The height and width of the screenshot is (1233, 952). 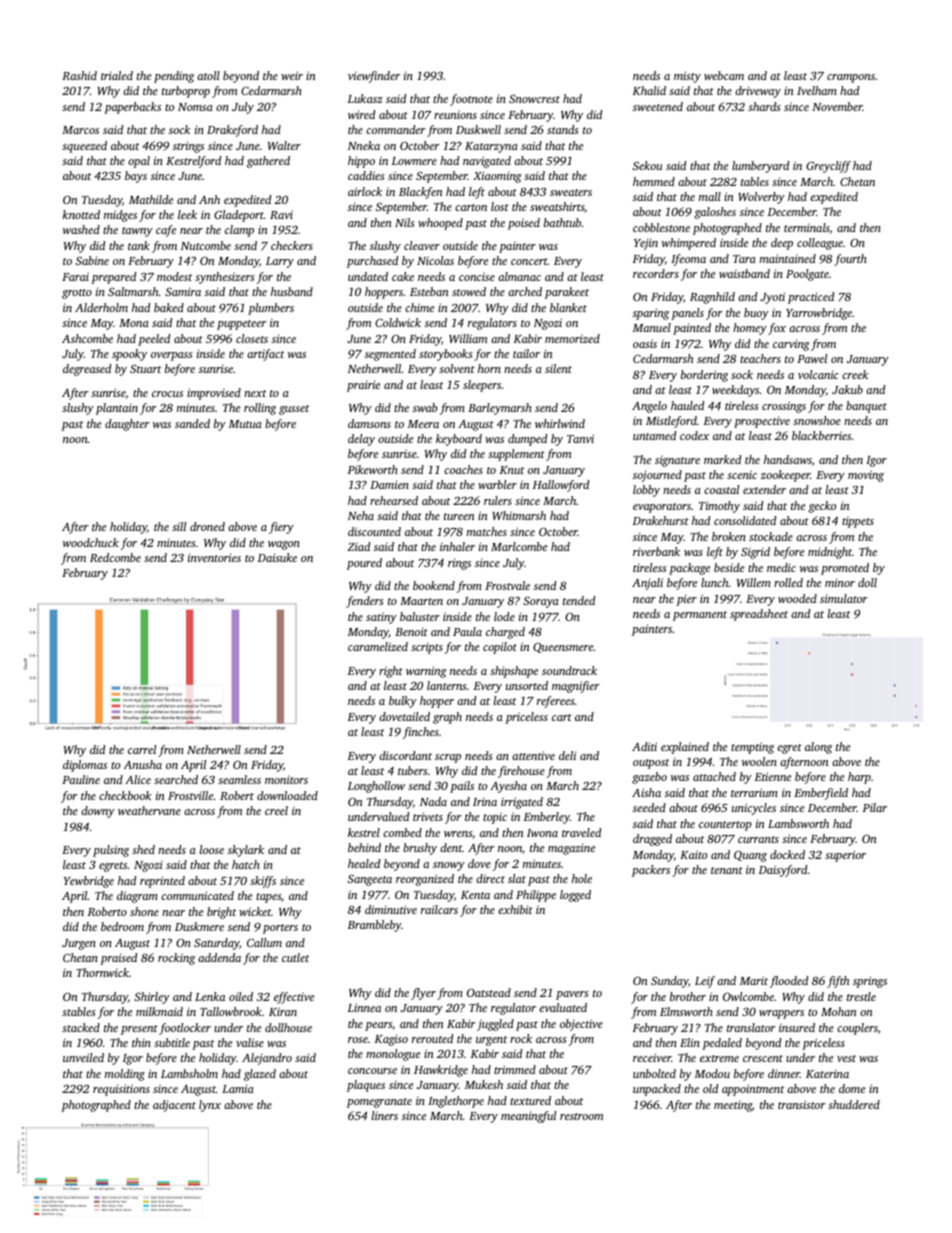 What do you see at coordinates (374, 77) in the screenshot?
I see `viewfinder` at bounding box center [374, 77].
